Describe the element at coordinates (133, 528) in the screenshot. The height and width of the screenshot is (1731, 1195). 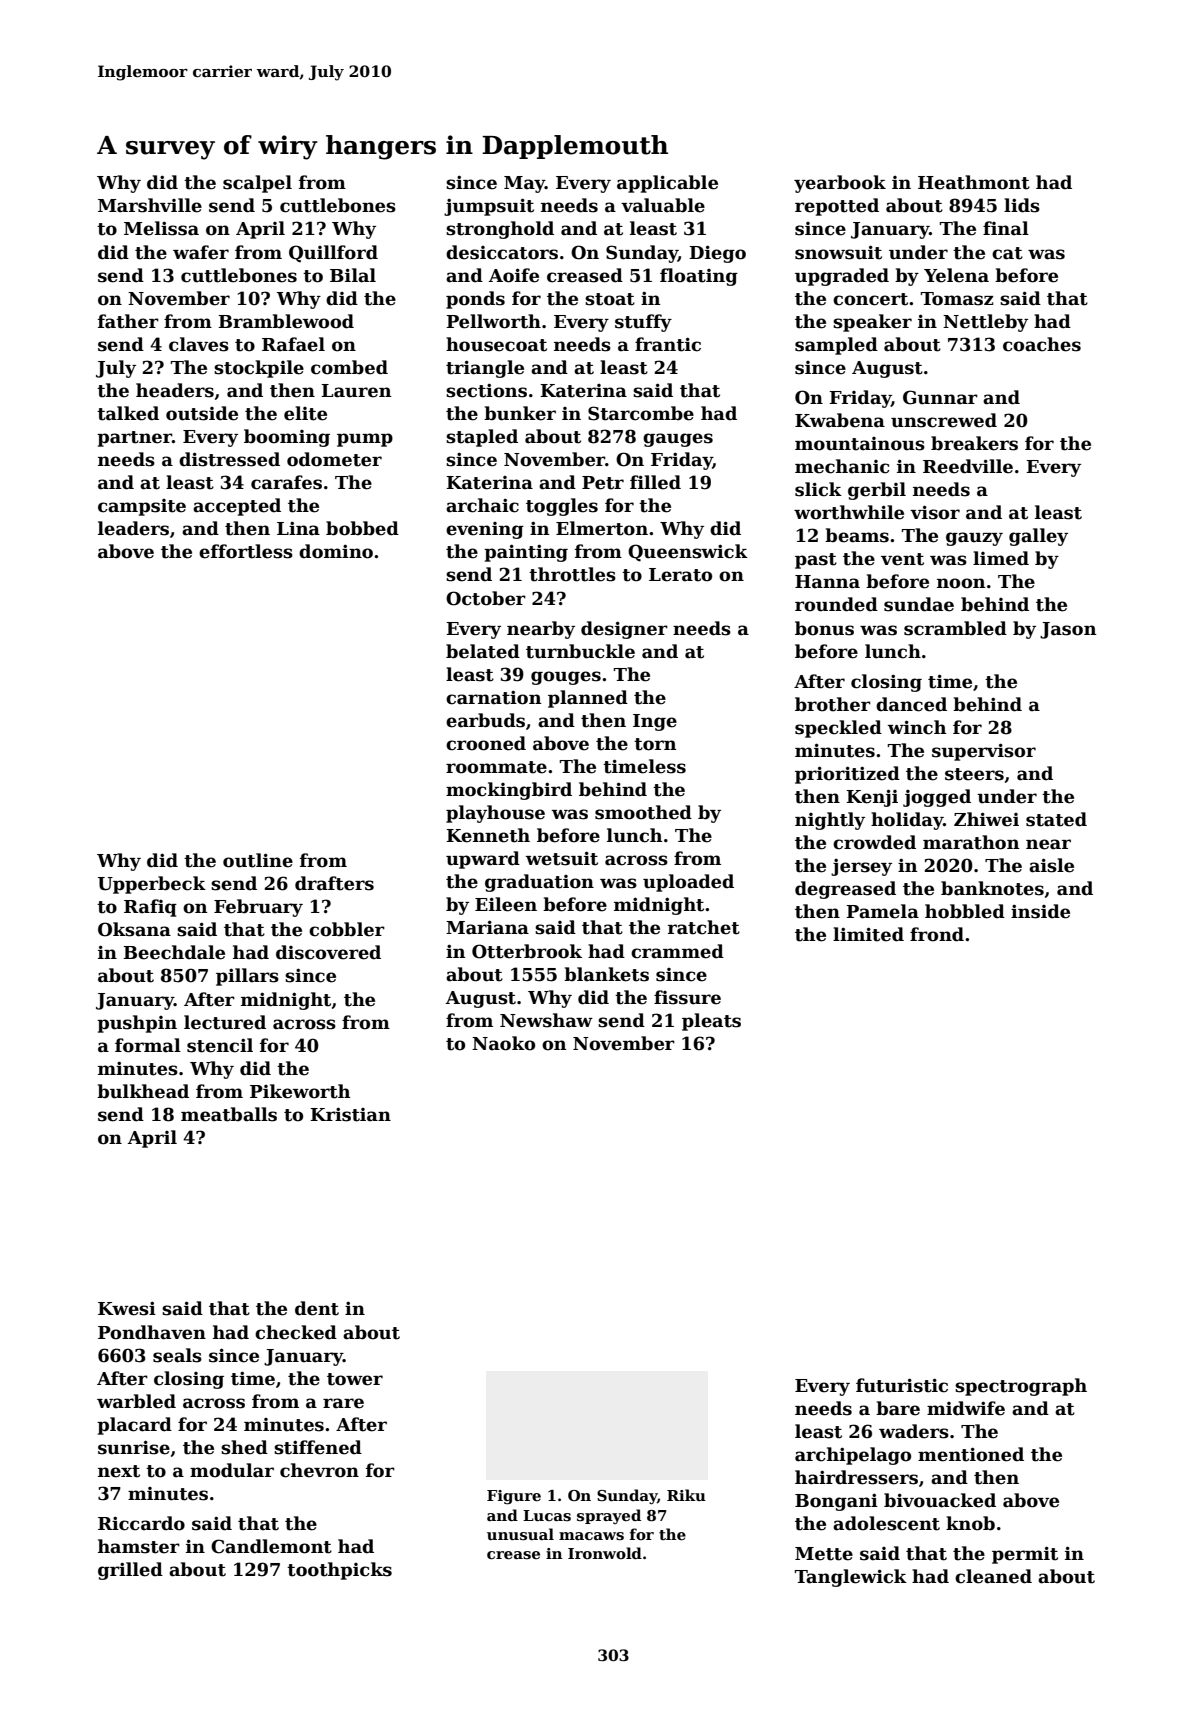
I see `leaders` at that location.
